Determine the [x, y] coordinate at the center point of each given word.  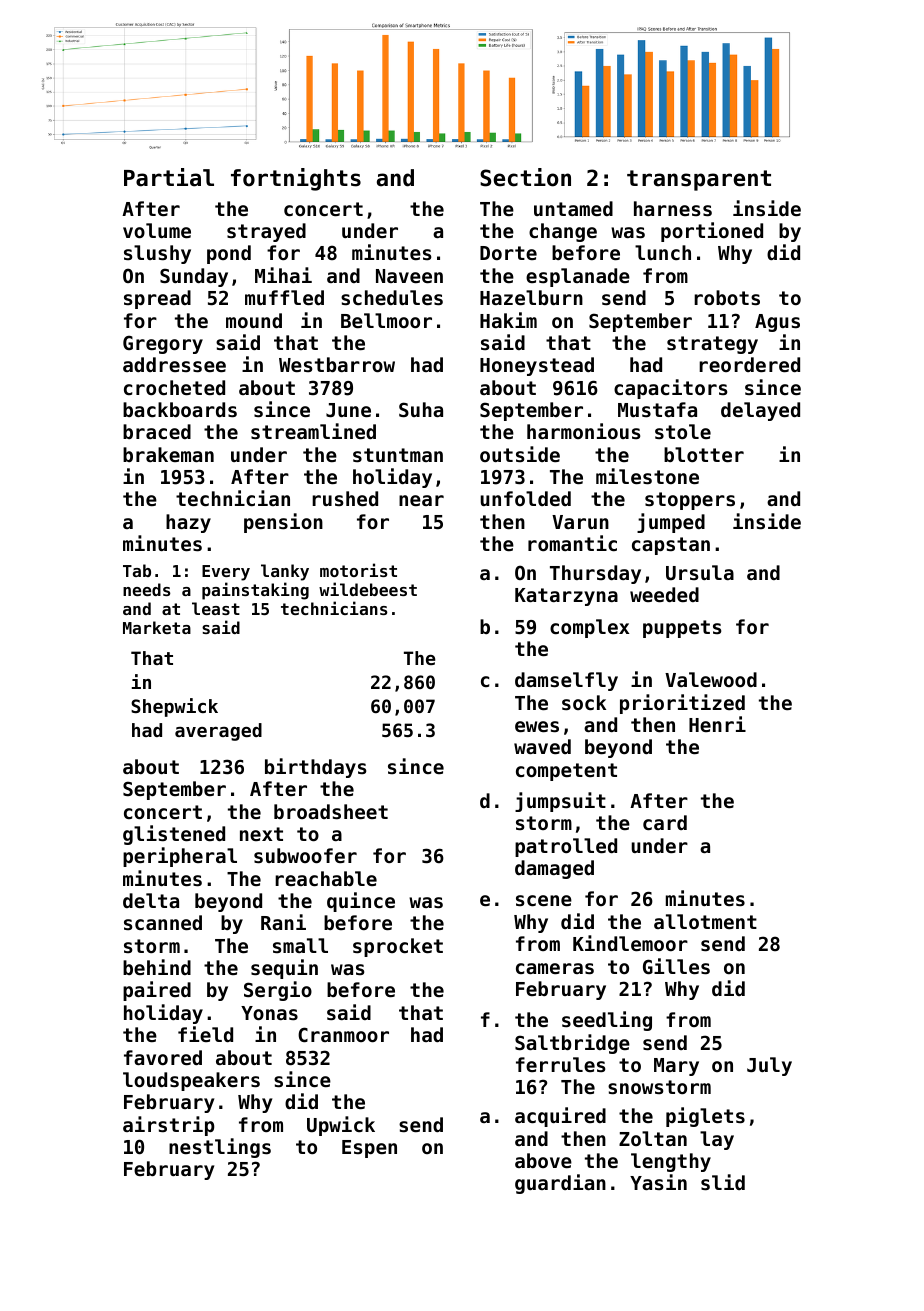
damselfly [566, 681]
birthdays [315, 768]
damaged [554, 869]
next [261, 834]
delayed [760, 411]
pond [229, 254]
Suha [421, 409]
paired [157, 991]
